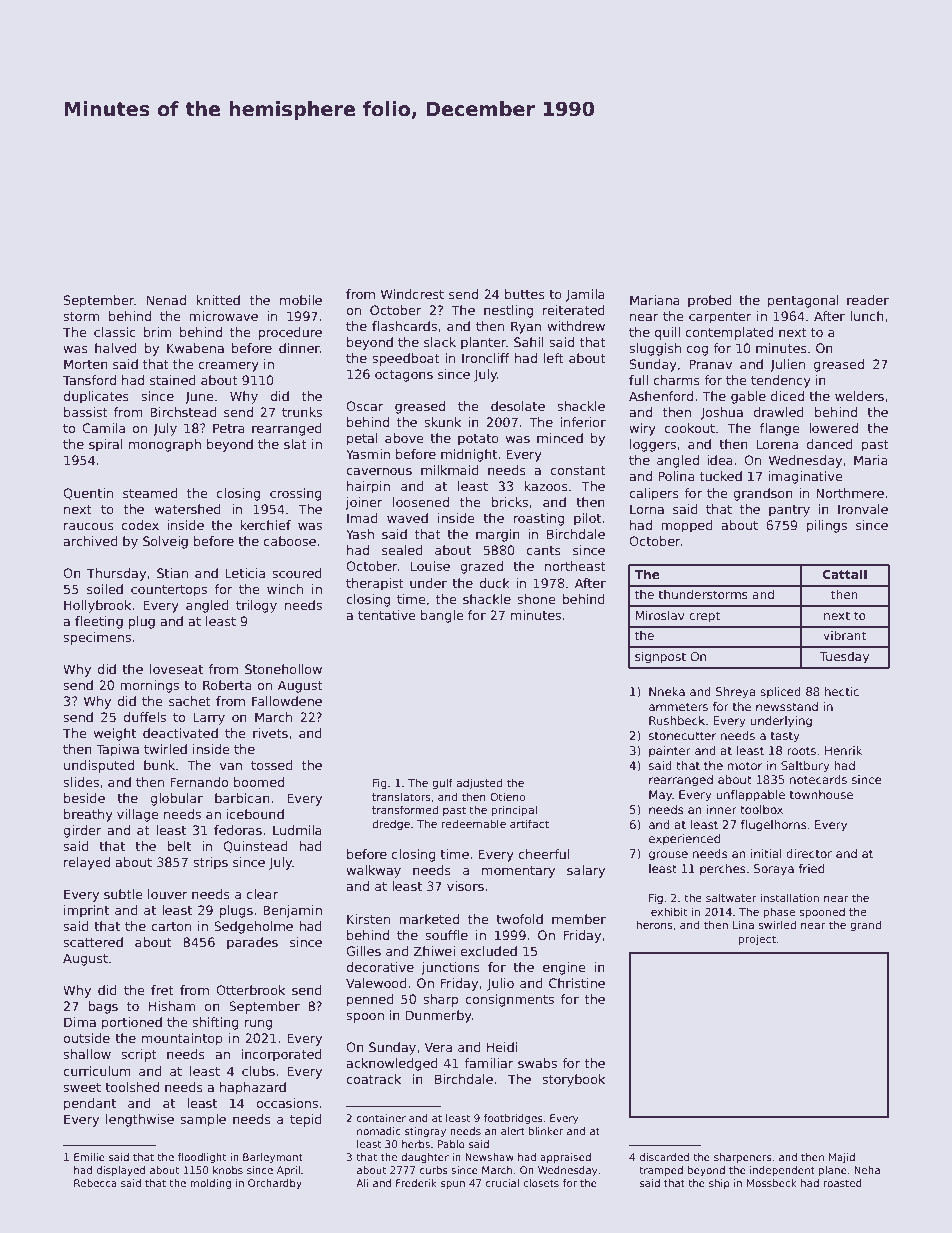 The width and height of the screenshot is (952, 1233). What do you see at coordinates (97, 1071) in the screenshot?
I see `curriculum` at bounding box center [97, 1071].
